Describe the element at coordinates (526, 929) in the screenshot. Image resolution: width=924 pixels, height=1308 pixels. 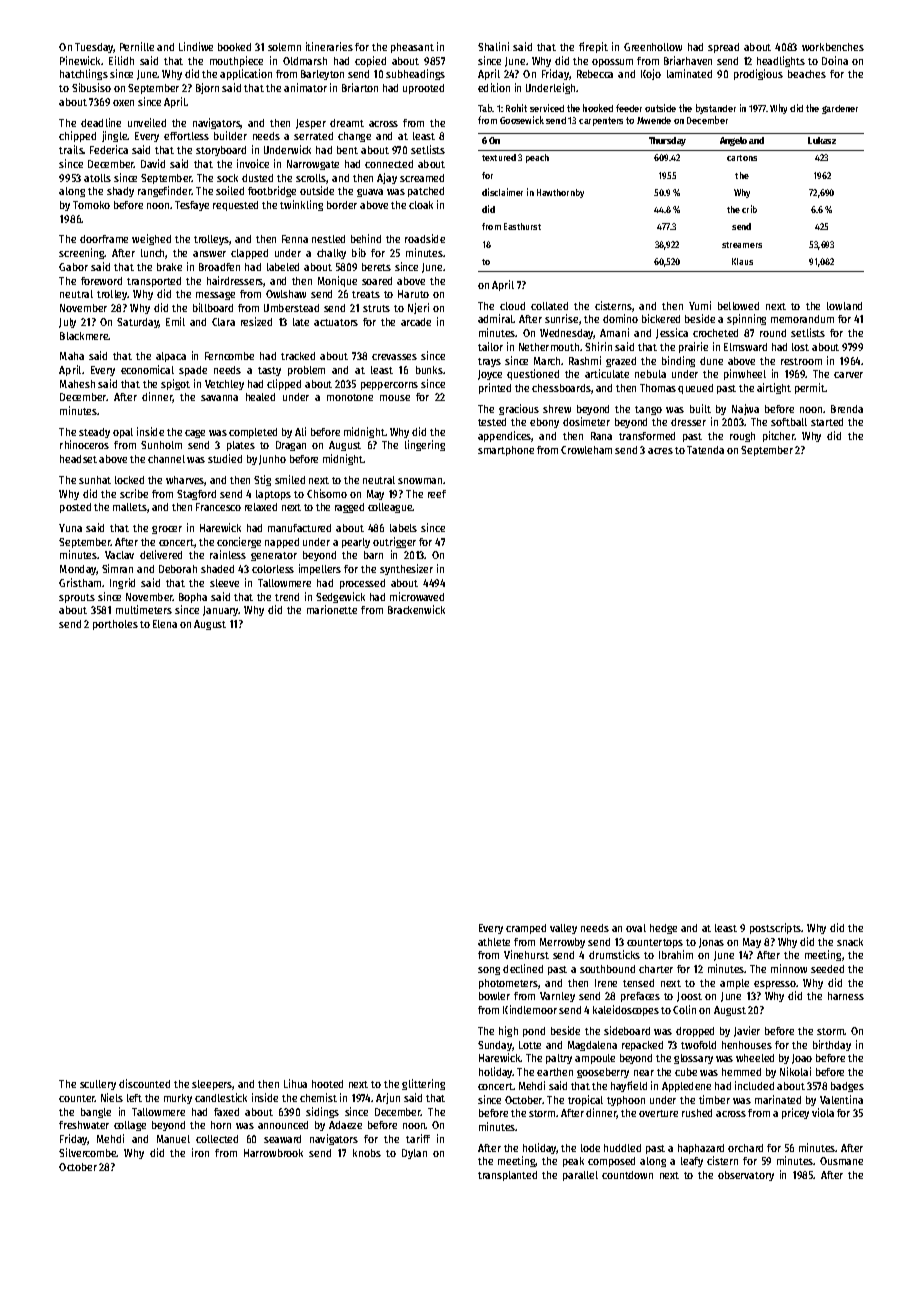
I see `cramped` at that location.
